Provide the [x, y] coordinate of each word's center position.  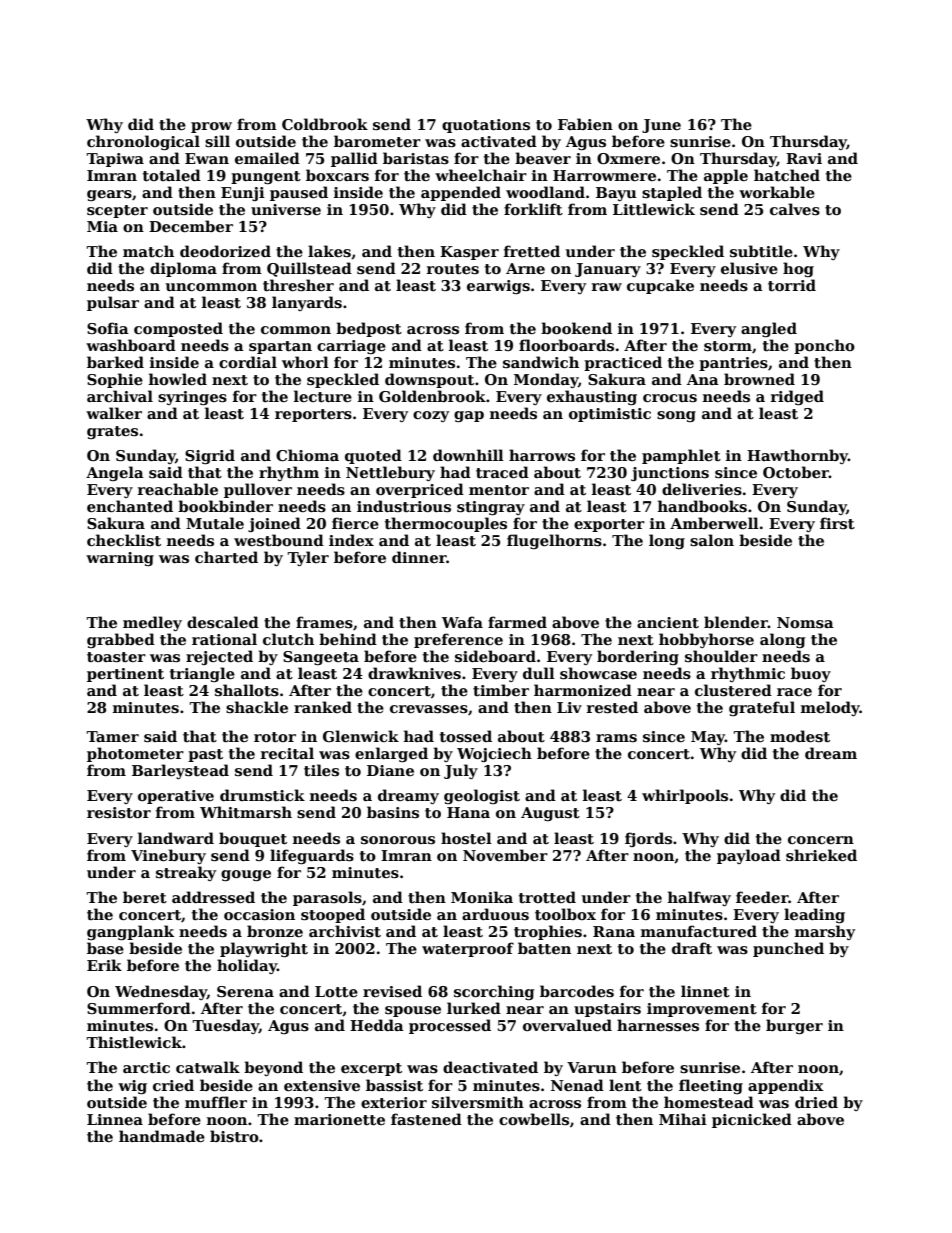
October [796, 472]
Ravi [804, 158]
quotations [486, 126]
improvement [702, 1010]
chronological [143, 142]
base [105, 948]
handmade [162, 1136]
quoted [373, 456]
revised [392, 991]
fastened [426, 1119]
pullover [258, 490]
